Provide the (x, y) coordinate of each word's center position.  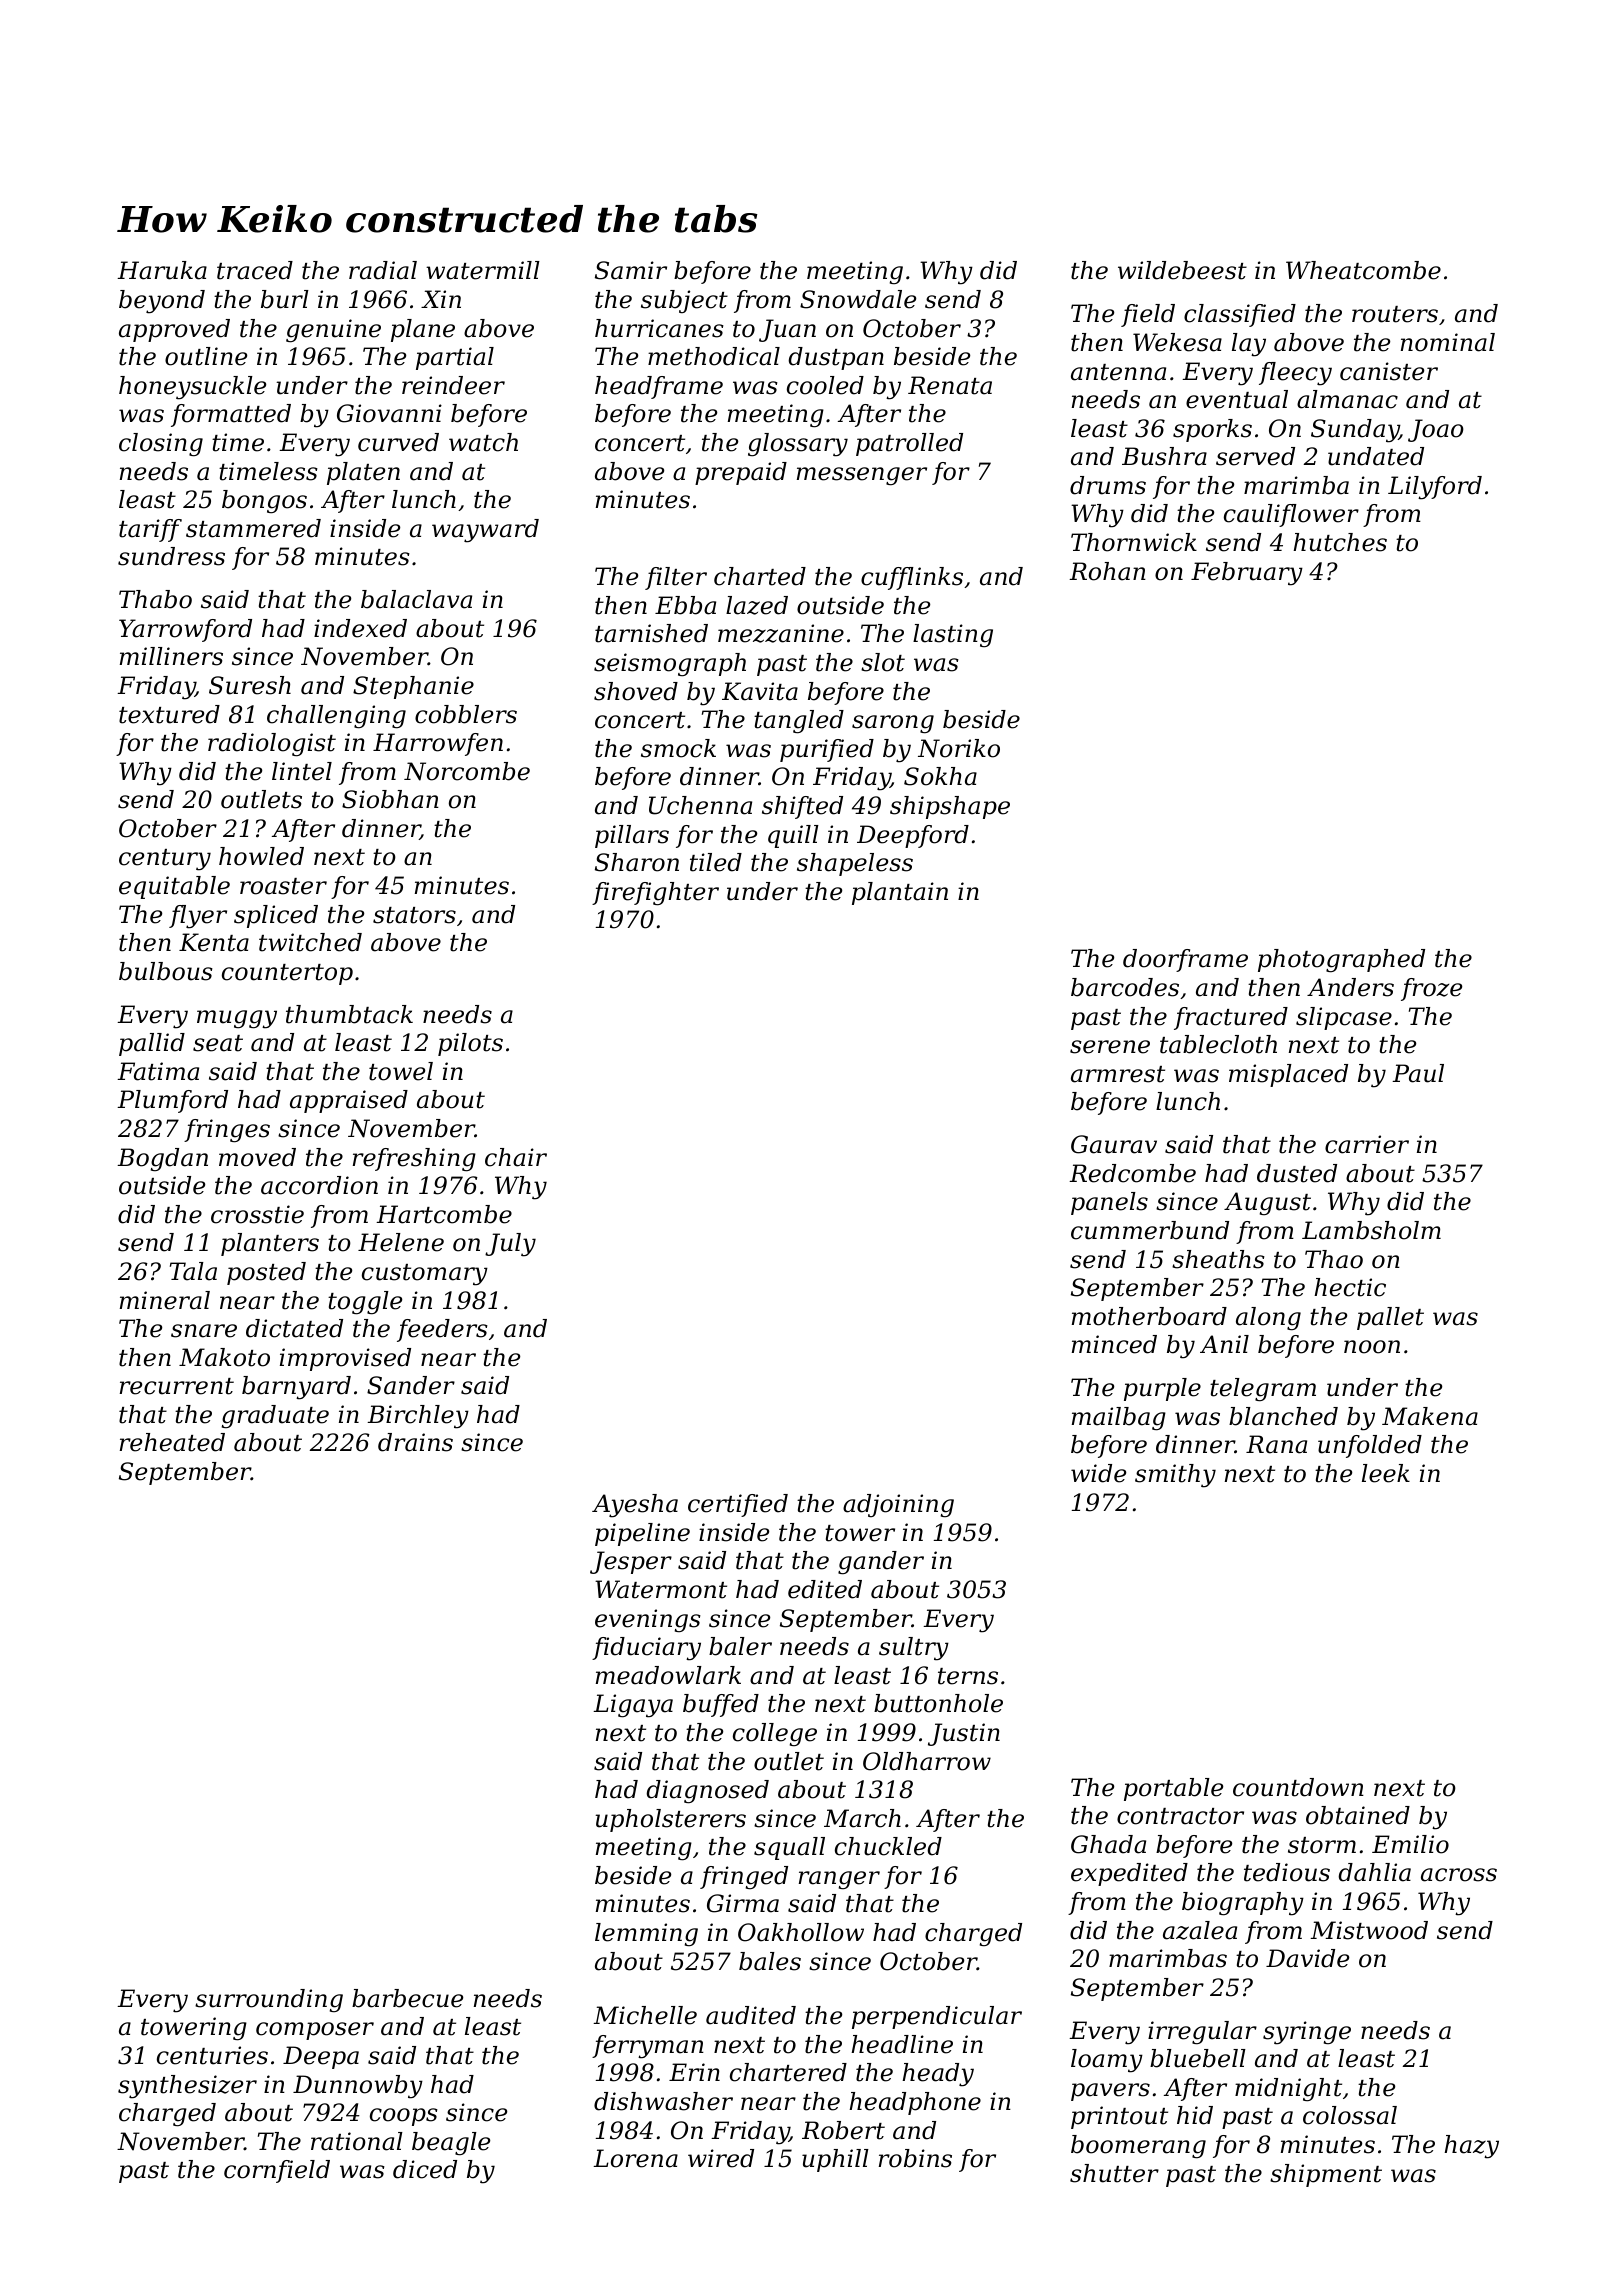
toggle (365, 1303)
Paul (1418, 1073)
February (1247, 574)
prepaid (741, 473)
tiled (716, 862)
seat (218, 1043)
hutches (1340, 542)
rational (357, 2141)
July (510, 1245)
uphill (835, 2160)
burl (285, 299)
